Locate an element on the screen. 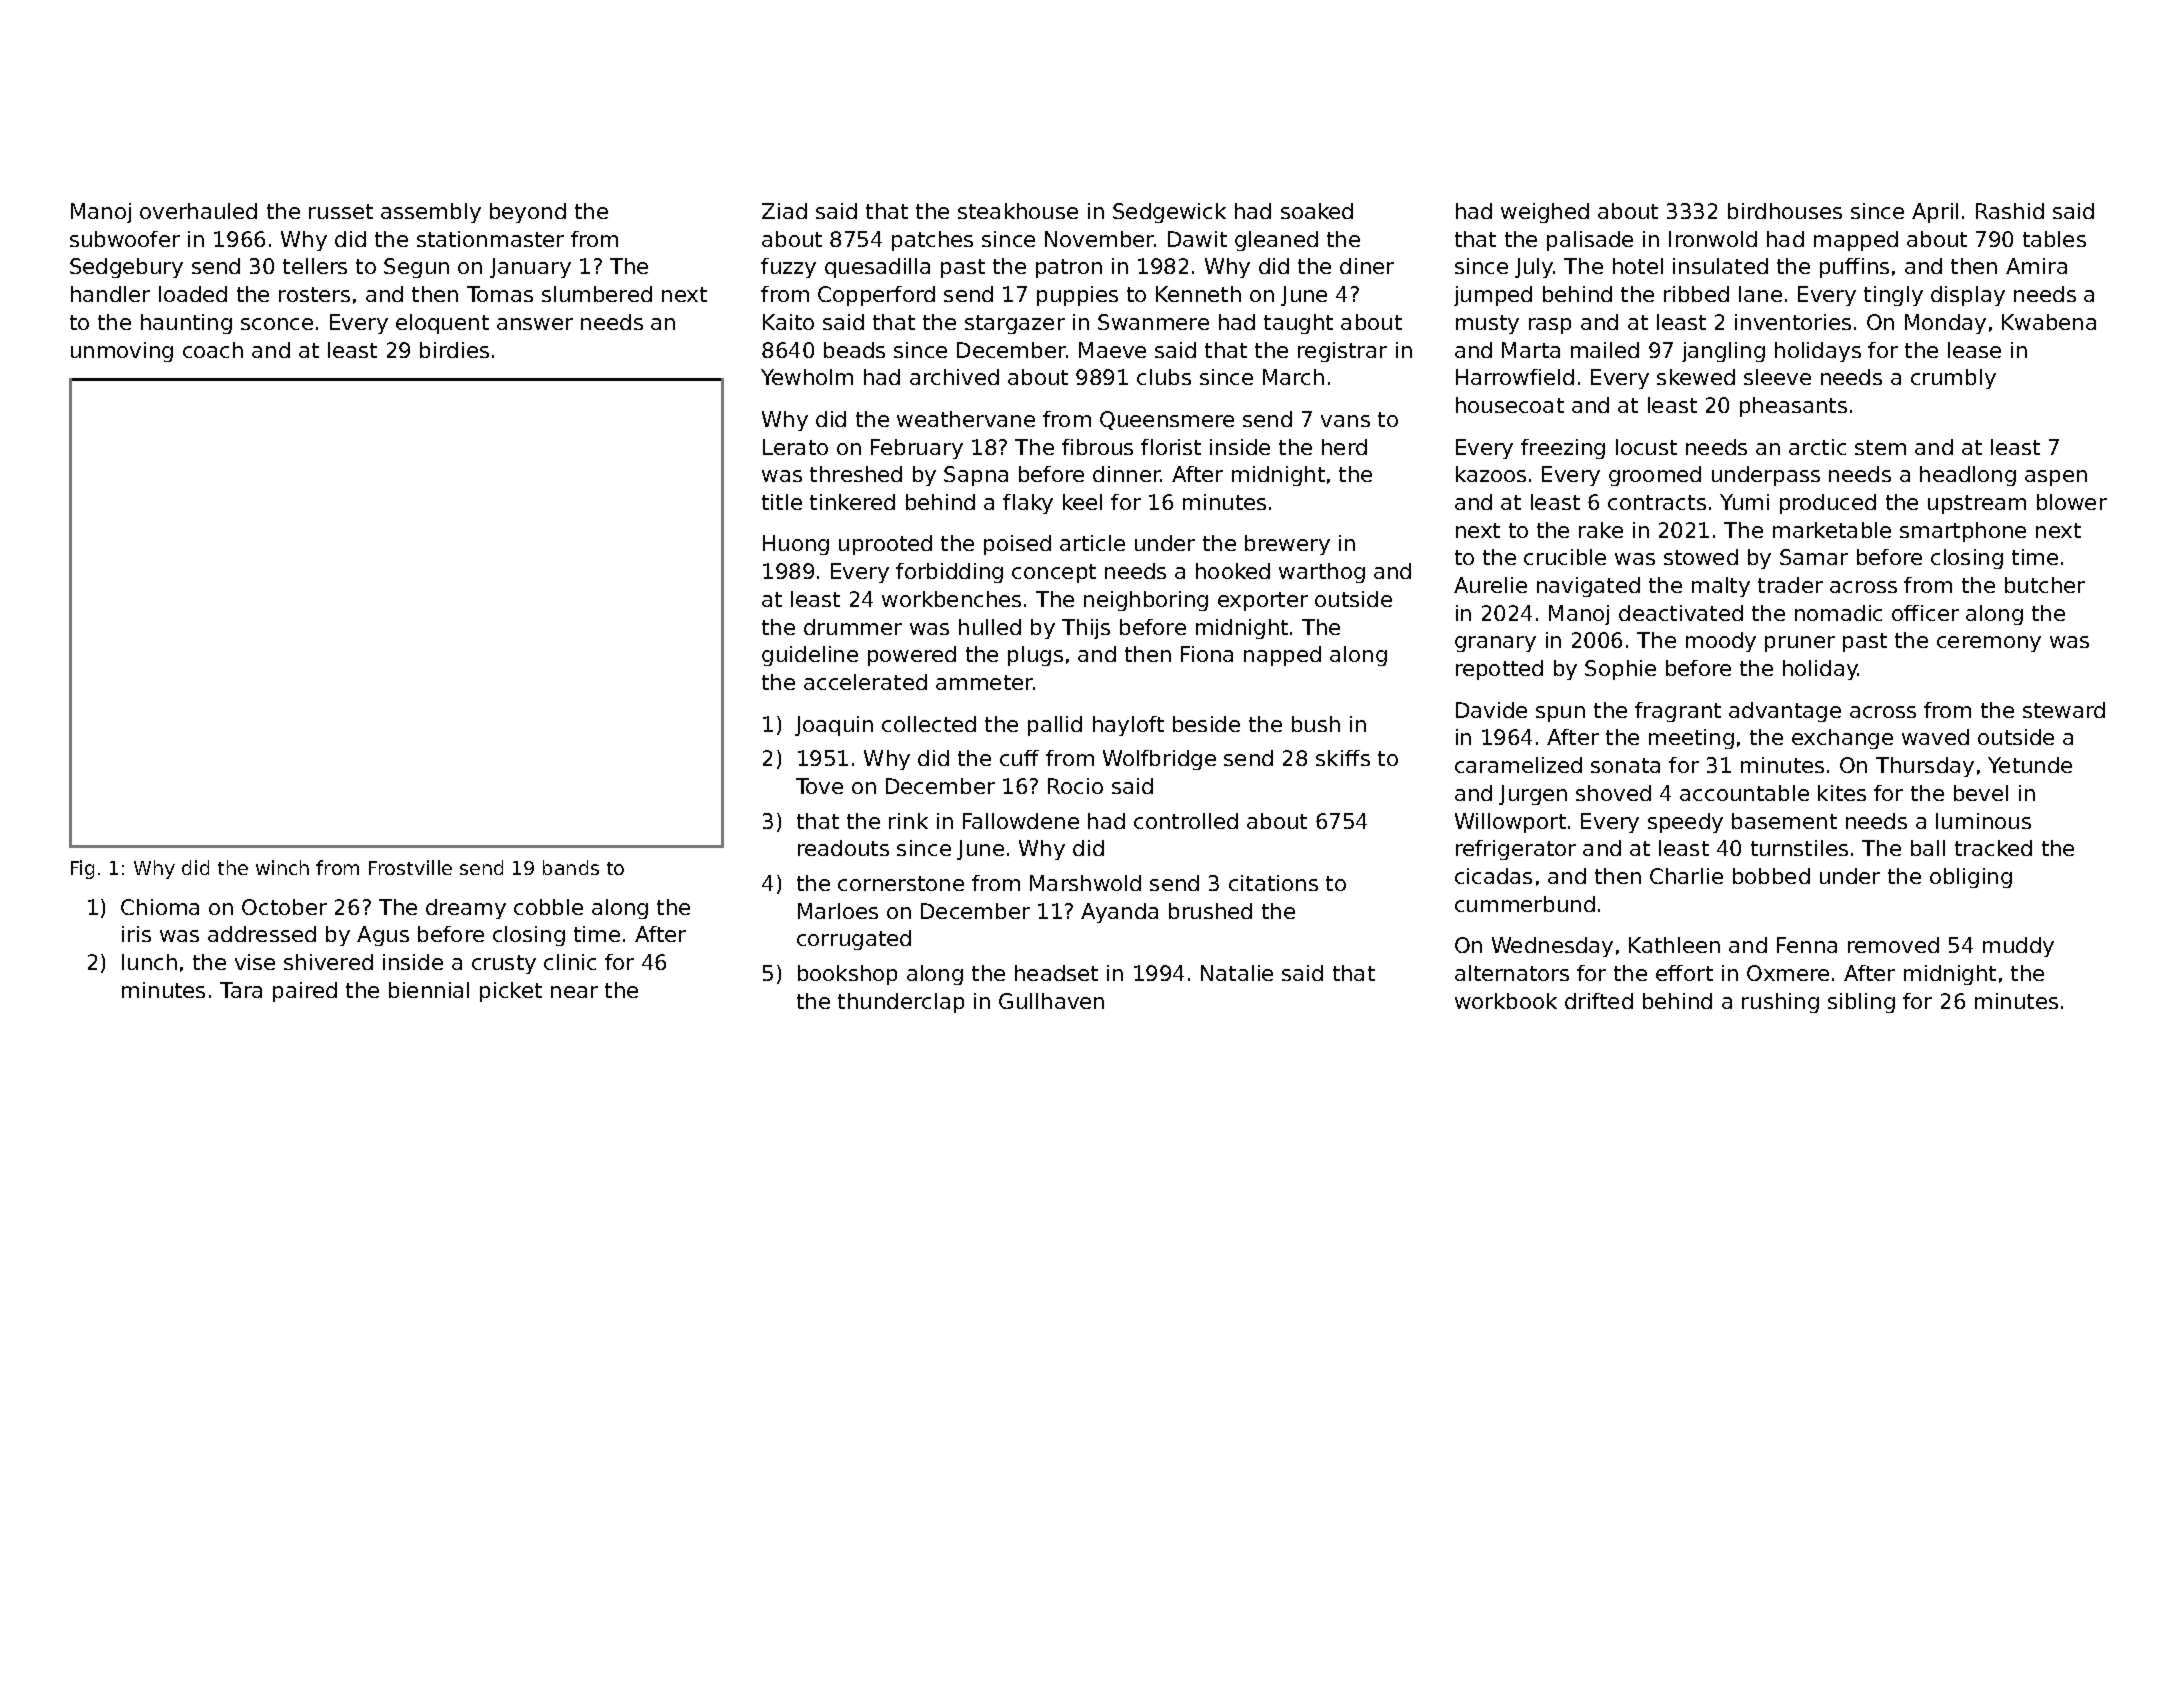 This screenshot has height=1683, width=2178. guideline is located at coordinates (810, 656).
